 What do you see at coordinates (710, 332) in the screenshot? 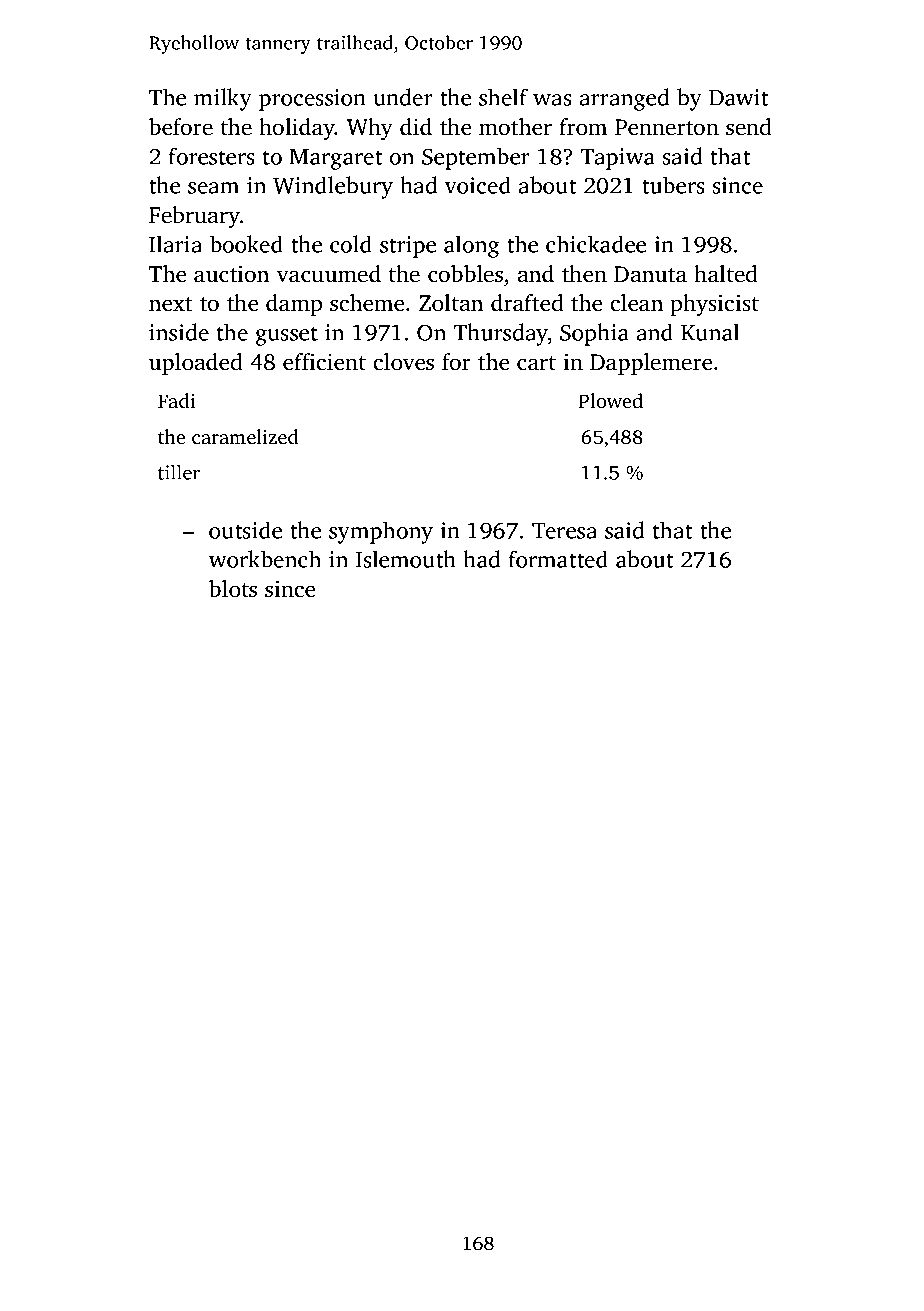
I see `Kunal` at bounding box center [710, 332].
